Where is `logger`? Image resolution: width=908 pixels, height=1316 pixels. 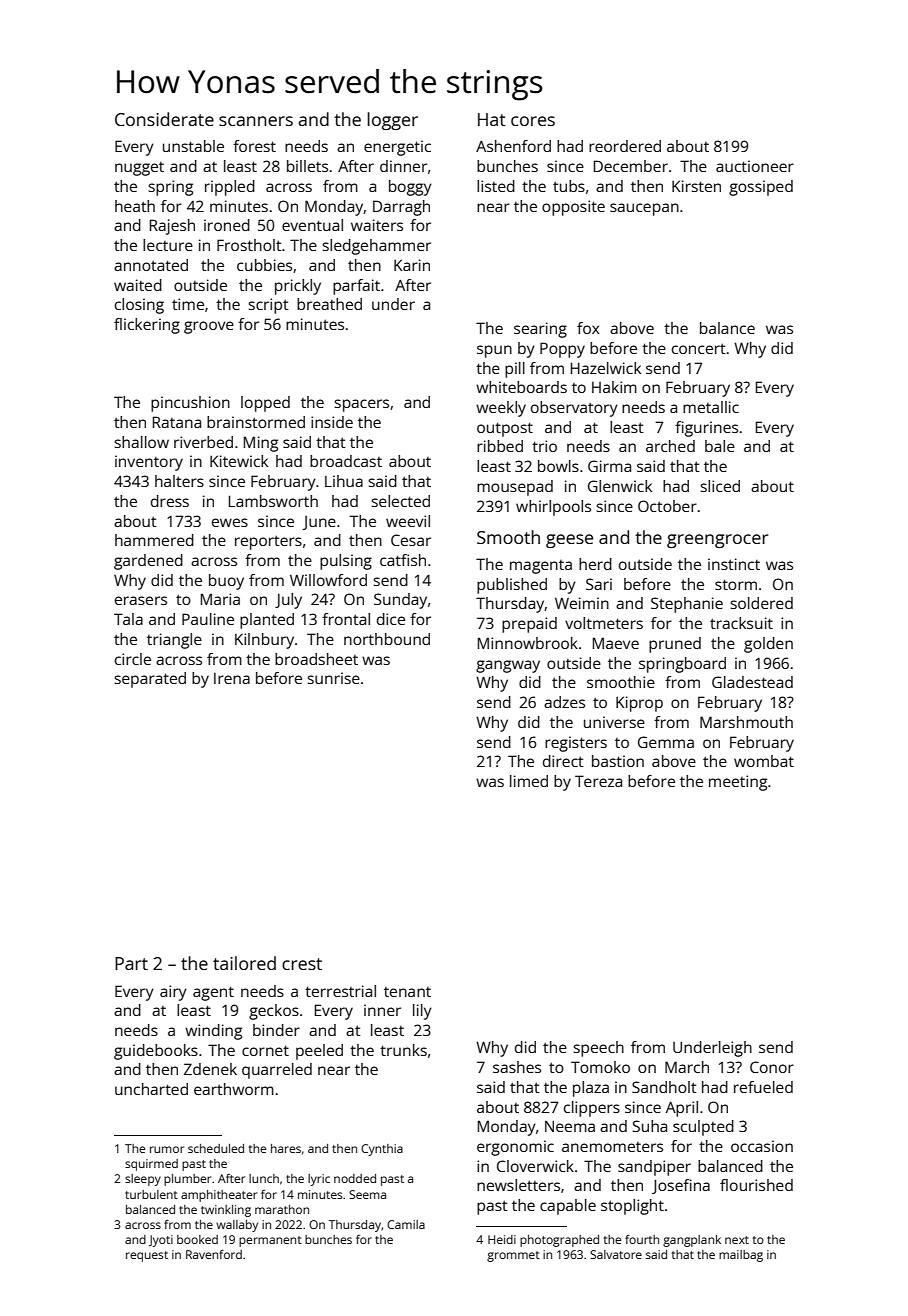
logger is located at coordinates (393, 121).
